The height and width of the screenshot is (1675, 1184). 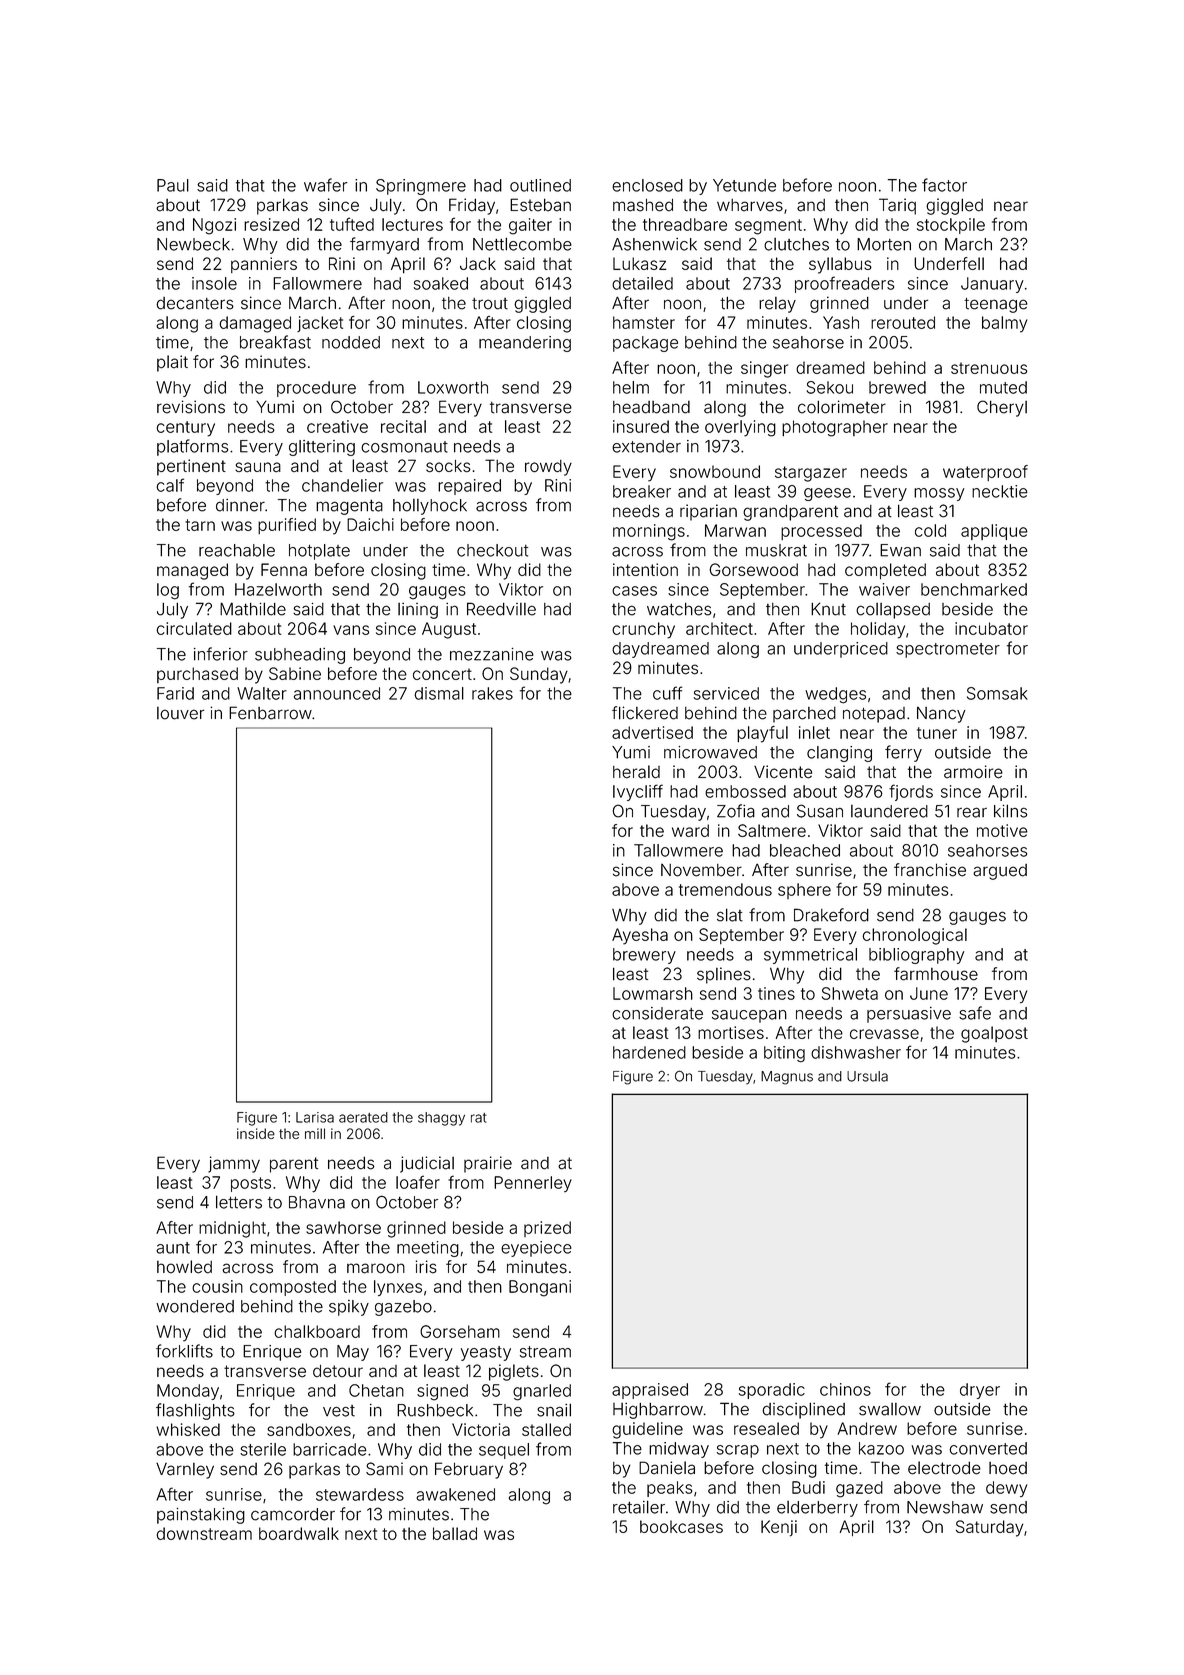 What do you see at coordinates (299, 1533) in the screenshot?
I see `boardwalk` at bounding box center [299, 1533].
